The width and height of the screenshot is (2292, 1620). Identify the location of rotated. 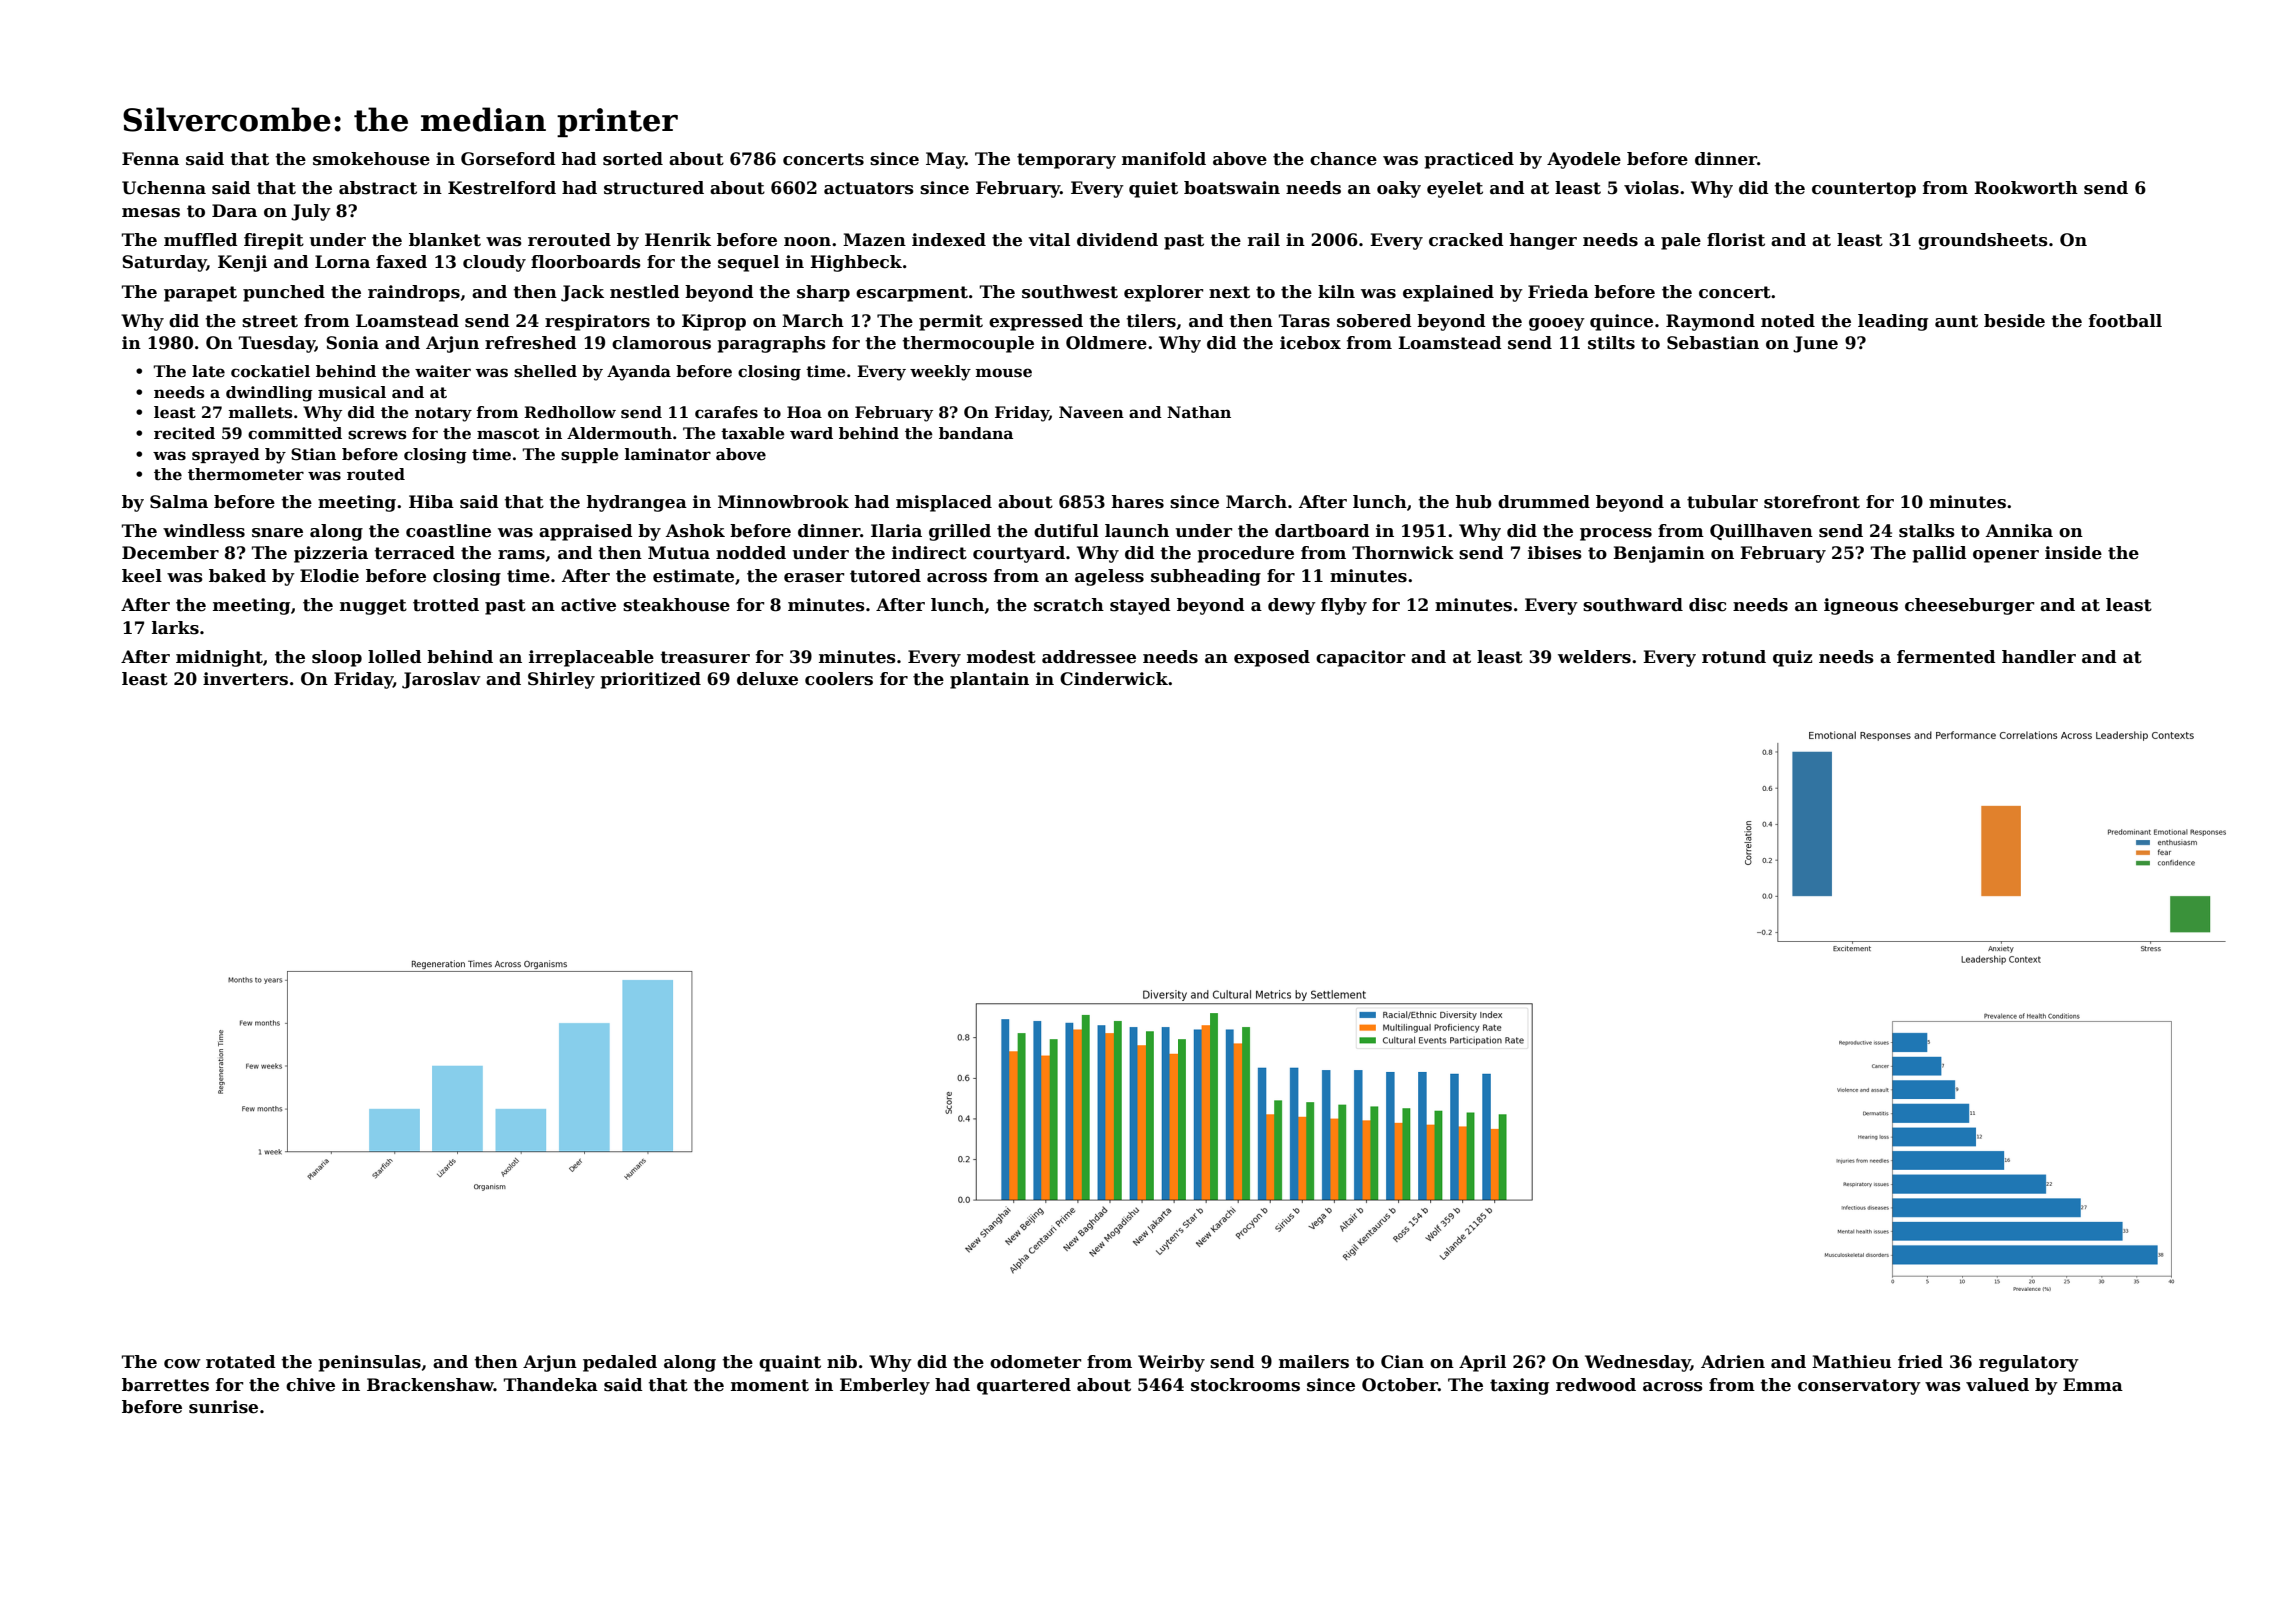
(241, 1362).
